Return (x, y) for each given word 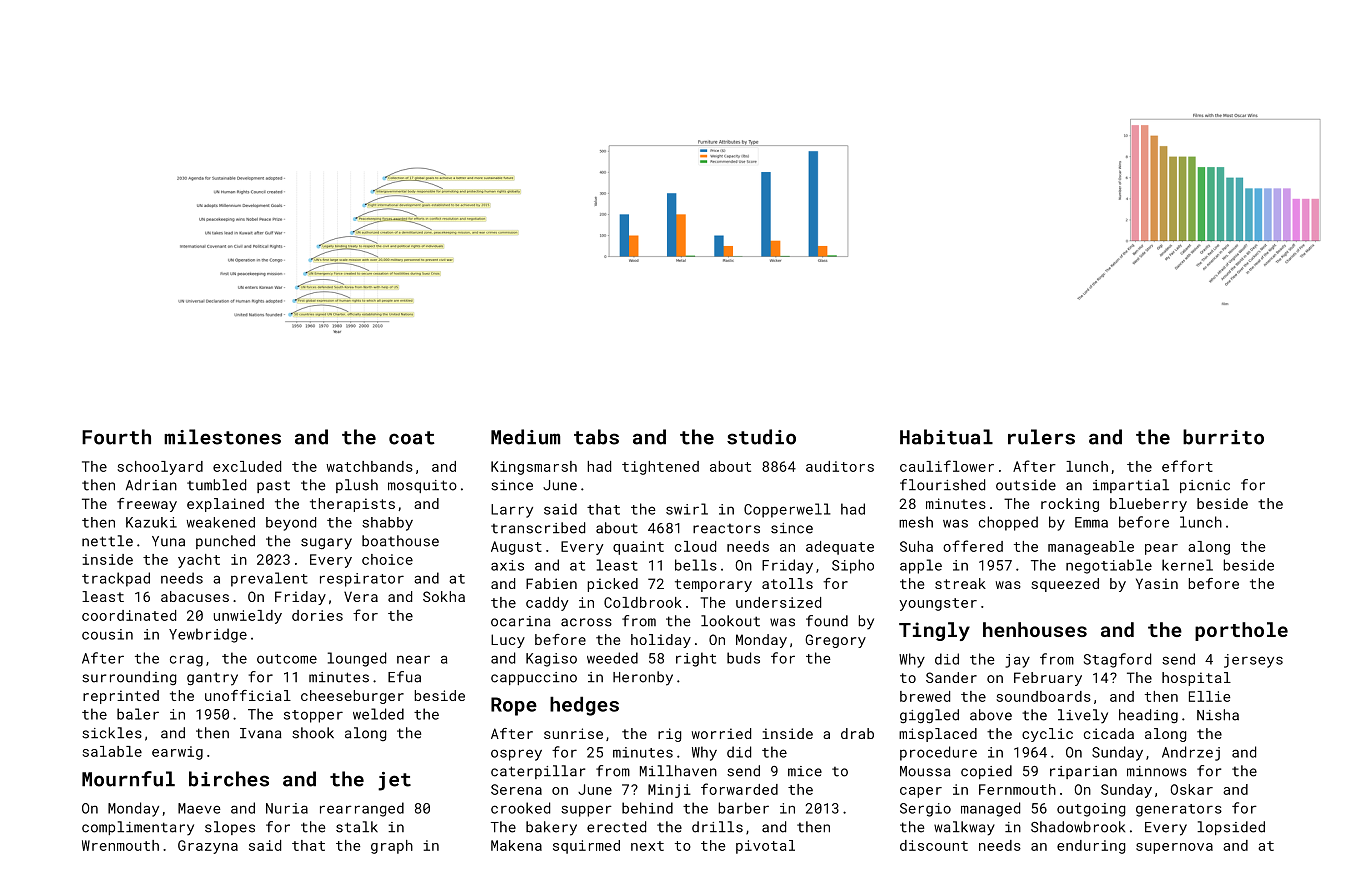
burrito (1223, 437)
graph (392, 847)
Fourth (116, 437)
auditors (840, 466)
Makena (516, 845)
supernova (1174, 848)
